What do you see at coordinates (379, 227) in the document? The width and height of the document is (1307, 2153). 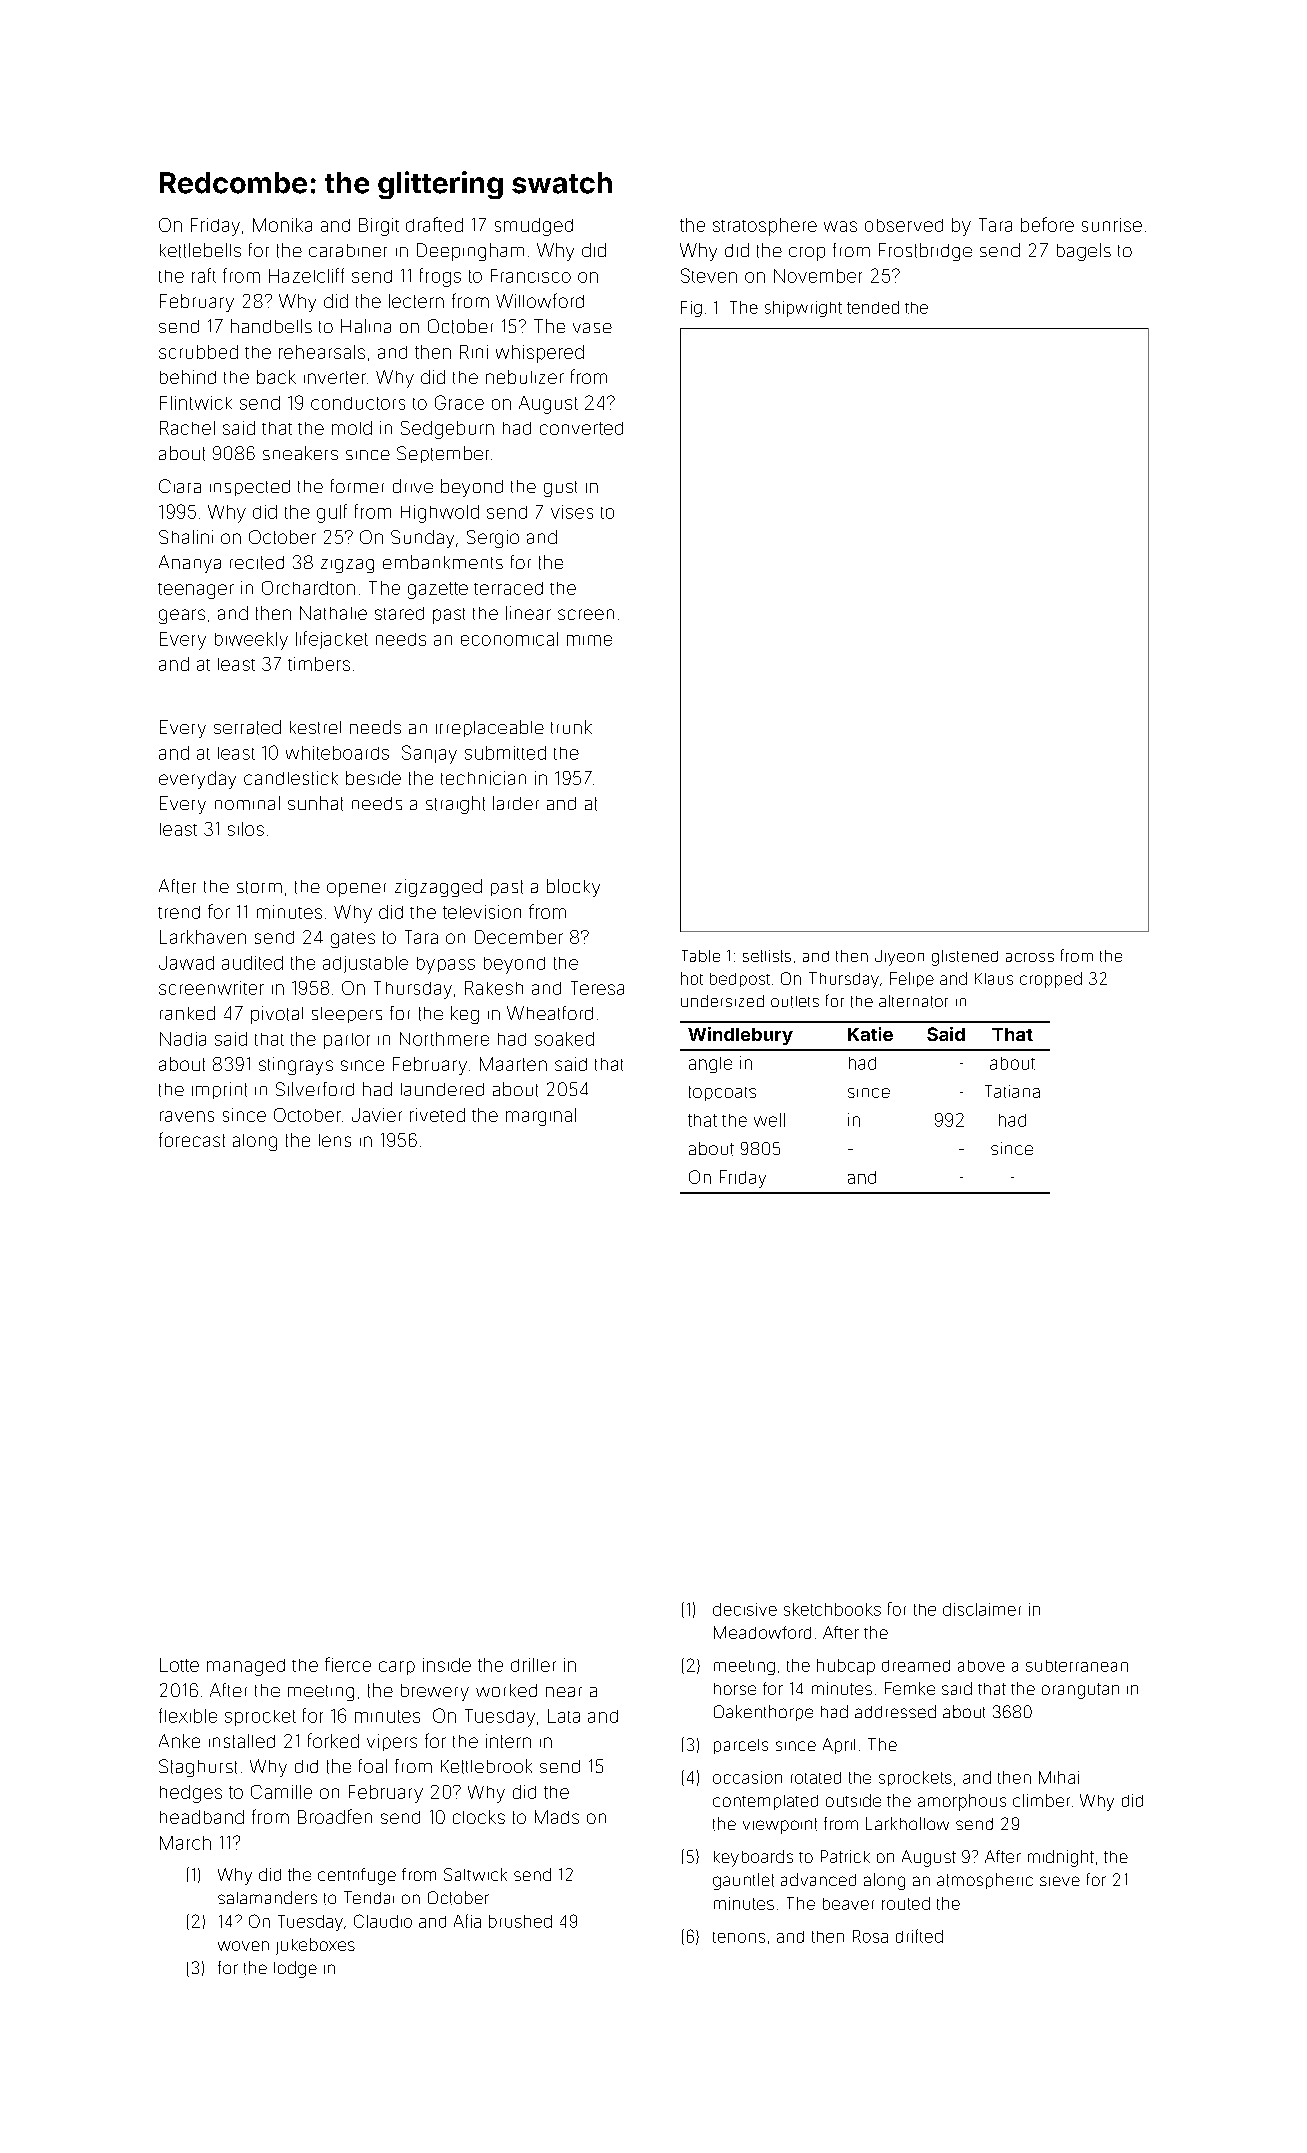 I see `Birgit` at bounding box center [379, 227].
